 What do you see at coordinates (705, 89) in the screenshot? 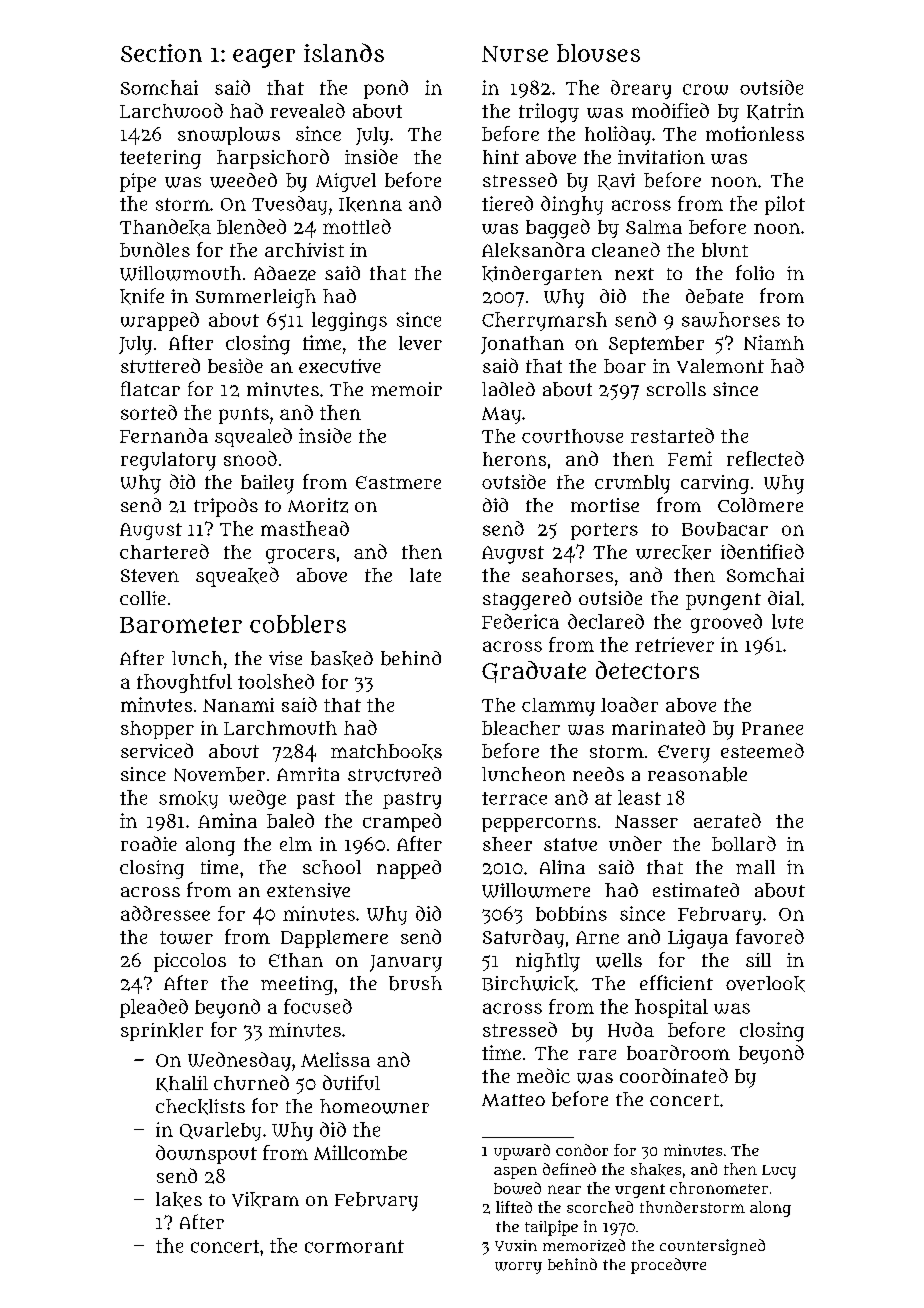
I see `crow` at bounding box center [705, 89].
